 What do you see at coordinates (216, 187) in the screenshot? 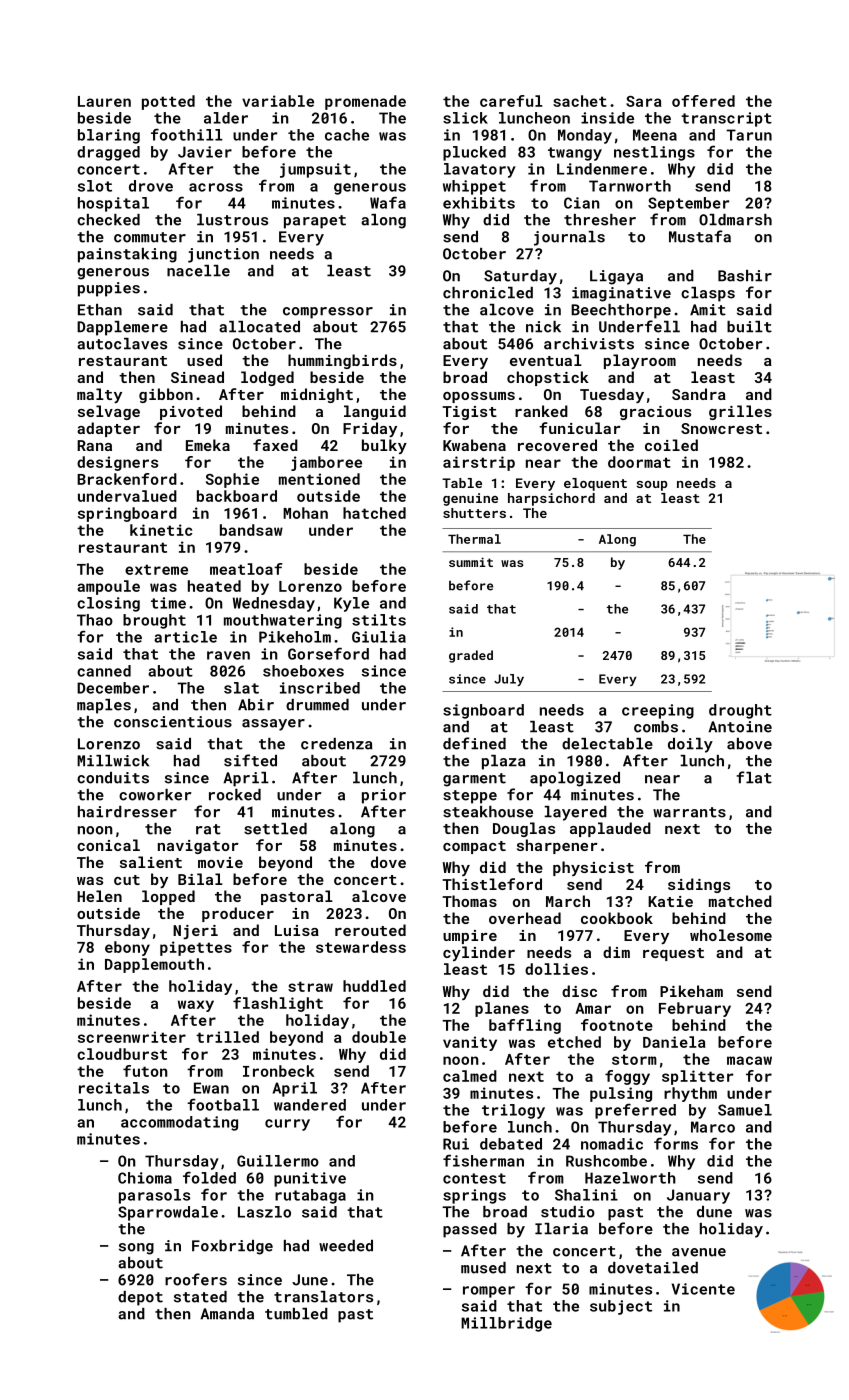
I see `across` at bounding box center [216, 187].
